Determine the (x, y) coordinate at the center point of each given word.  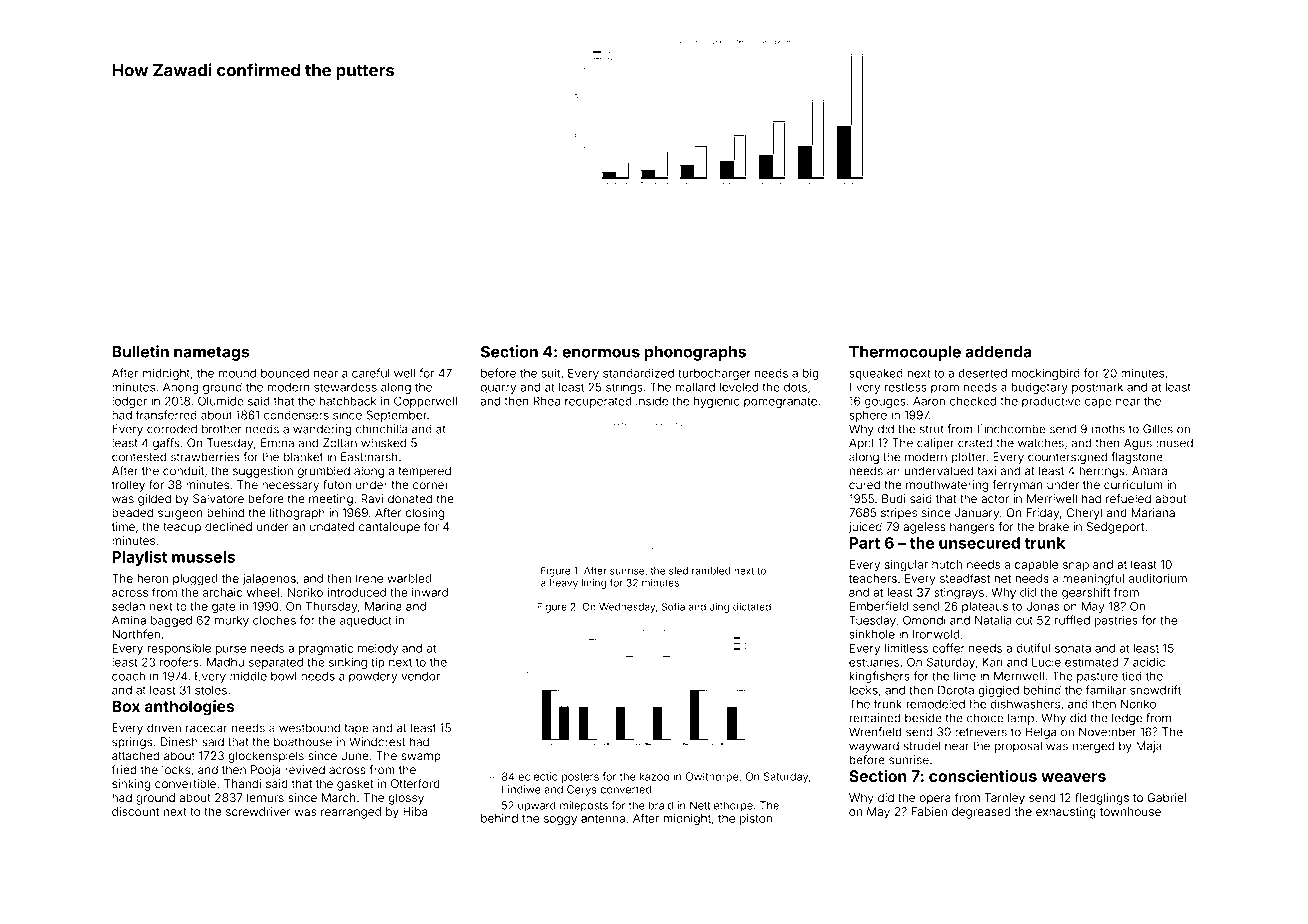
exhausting (1066, 813)
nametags (211, 353)
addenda (998, 352)
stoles (211, 690)
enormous (601, 353)
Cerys (582, 790)
